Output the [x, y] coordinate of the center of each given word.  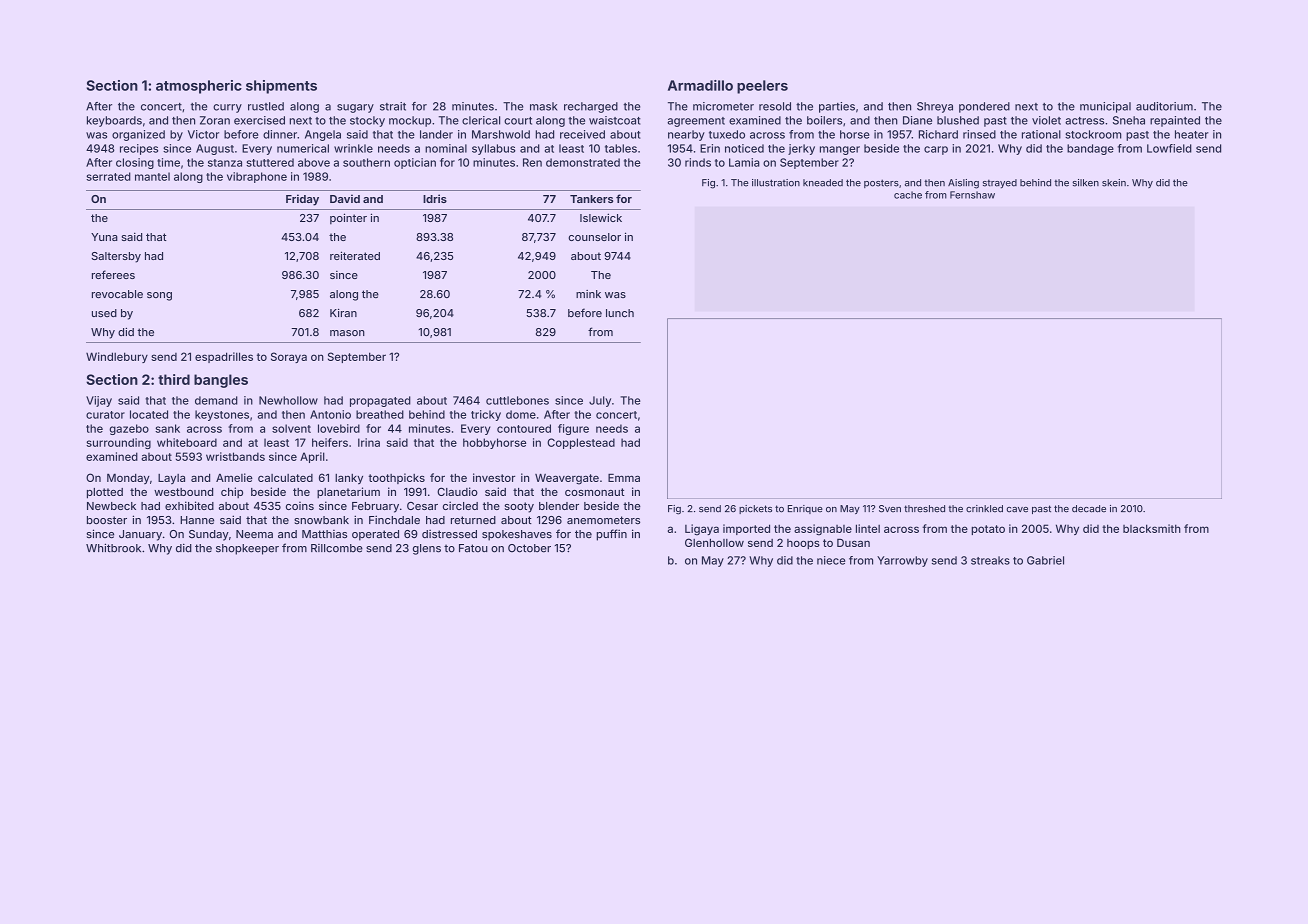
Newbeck [111, 506]
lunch [620, 313]
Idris [435, 198]
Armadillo [700, 85]
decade [1089, 509]
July [600, 401]
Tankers [591, 199]
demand [216, 400]
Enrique [805, 509]
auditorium [1164, 106]
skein [1114, 183]
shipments [281, 87]
